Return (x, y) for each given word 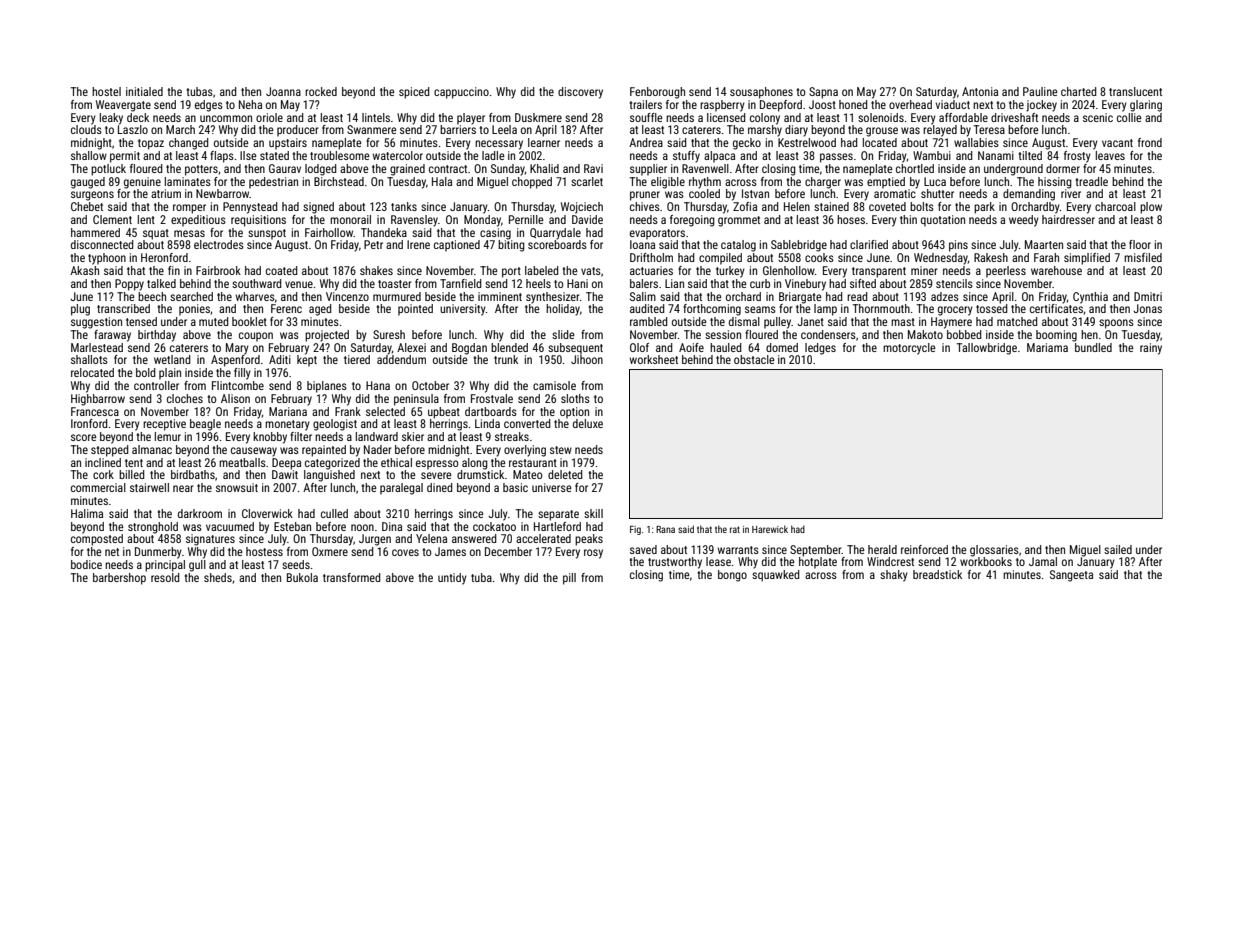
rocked (321, 91)
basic (515, 487)
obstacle (754, 359)
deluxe (588, 423)
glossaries (994, 551)
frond (1150, 142)
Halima (87, 513)
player (471, 119)
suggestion (96, 323)
